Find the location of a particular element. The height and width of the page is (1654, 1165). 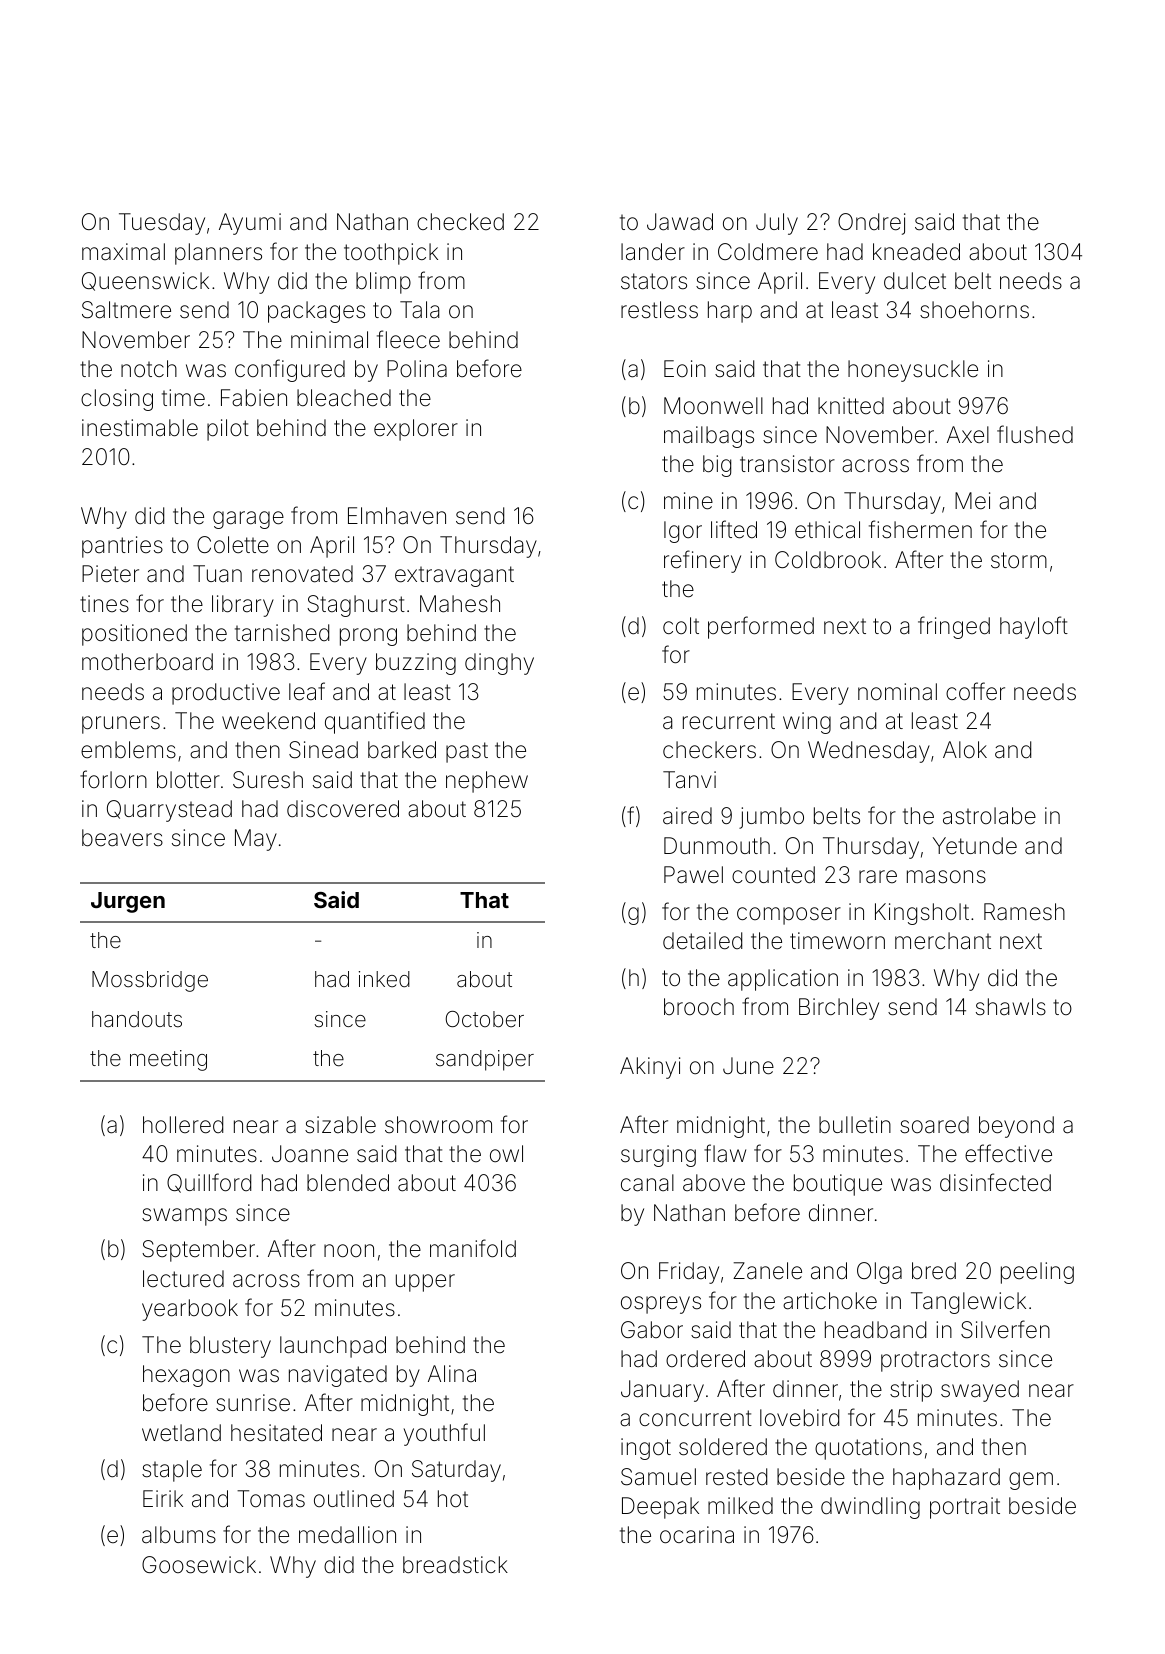

packages is located at coordinates (316, 312).
